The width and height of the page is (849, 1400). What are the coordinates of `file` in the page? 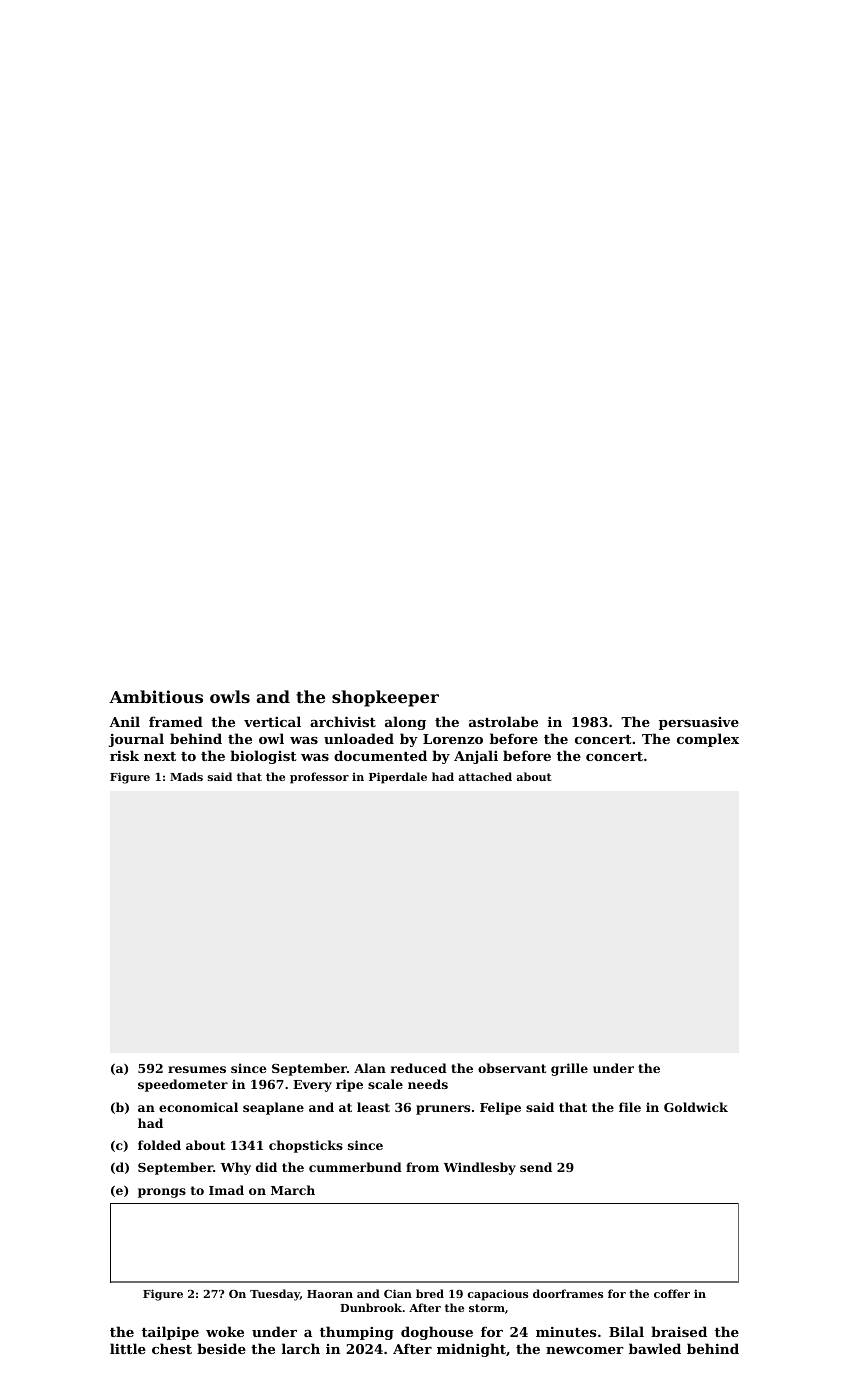 It's located at (630, 1107).
